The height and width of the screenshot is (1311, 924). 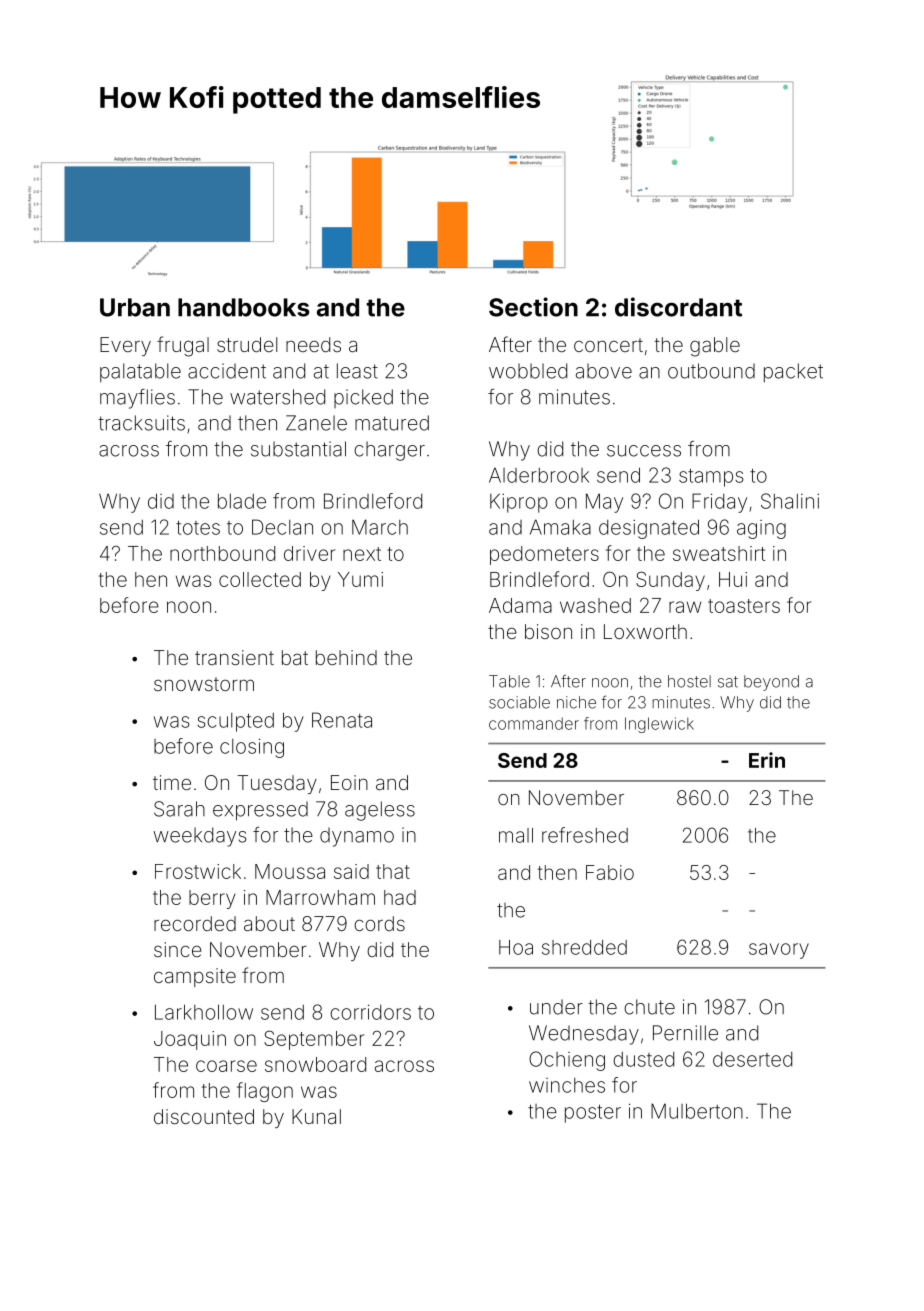 What do you see at coordinates (135, 307) in the screenshot?
I see `Urban` at bounding box center [135, 307].
